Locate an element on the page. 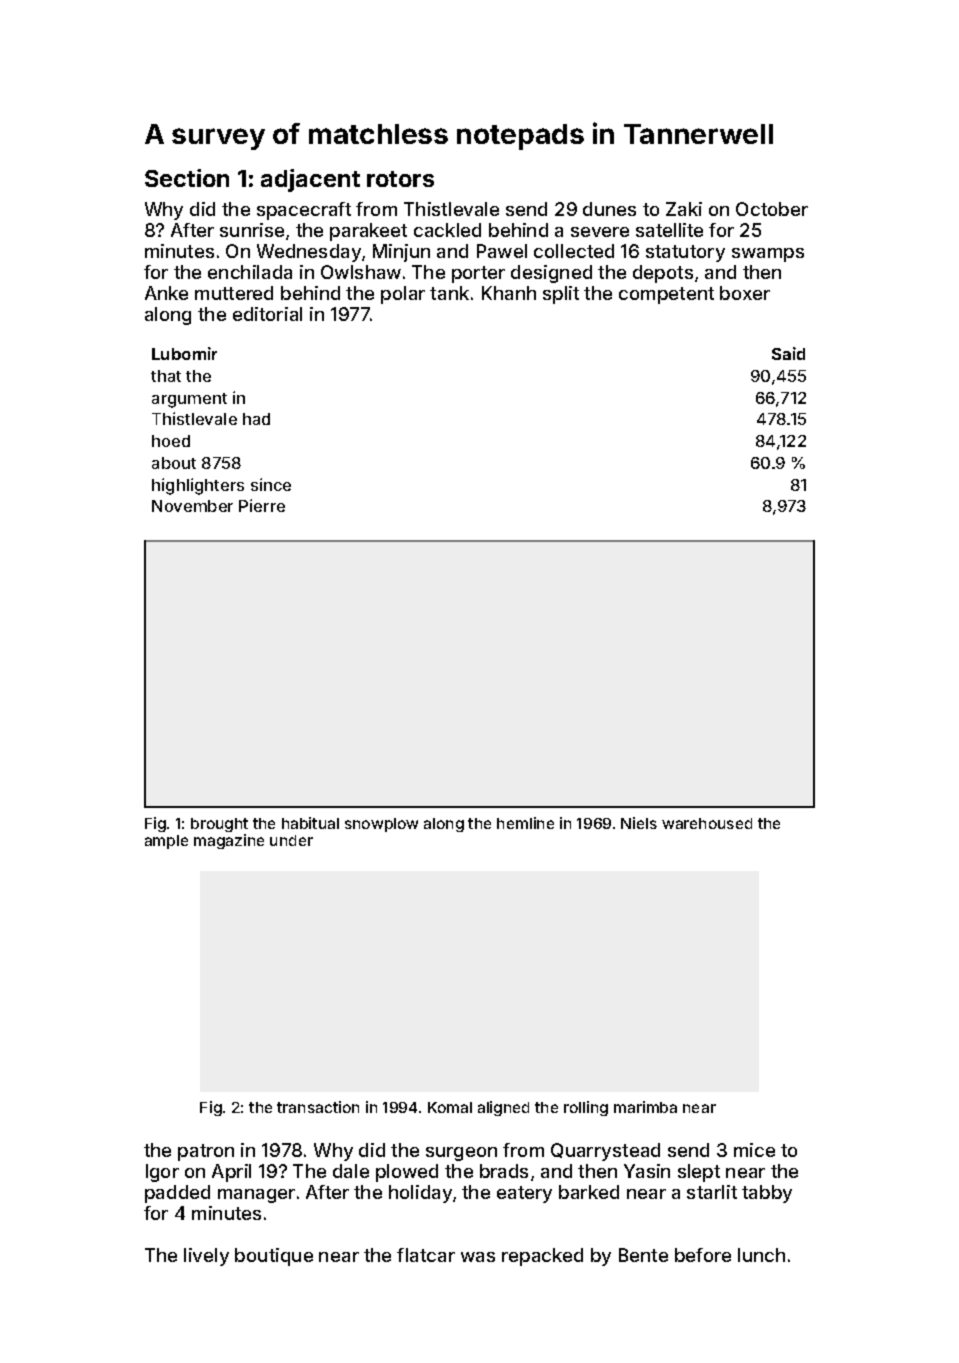 The image size is (959, 1363). boxer is located at coordinates (745, 293).
